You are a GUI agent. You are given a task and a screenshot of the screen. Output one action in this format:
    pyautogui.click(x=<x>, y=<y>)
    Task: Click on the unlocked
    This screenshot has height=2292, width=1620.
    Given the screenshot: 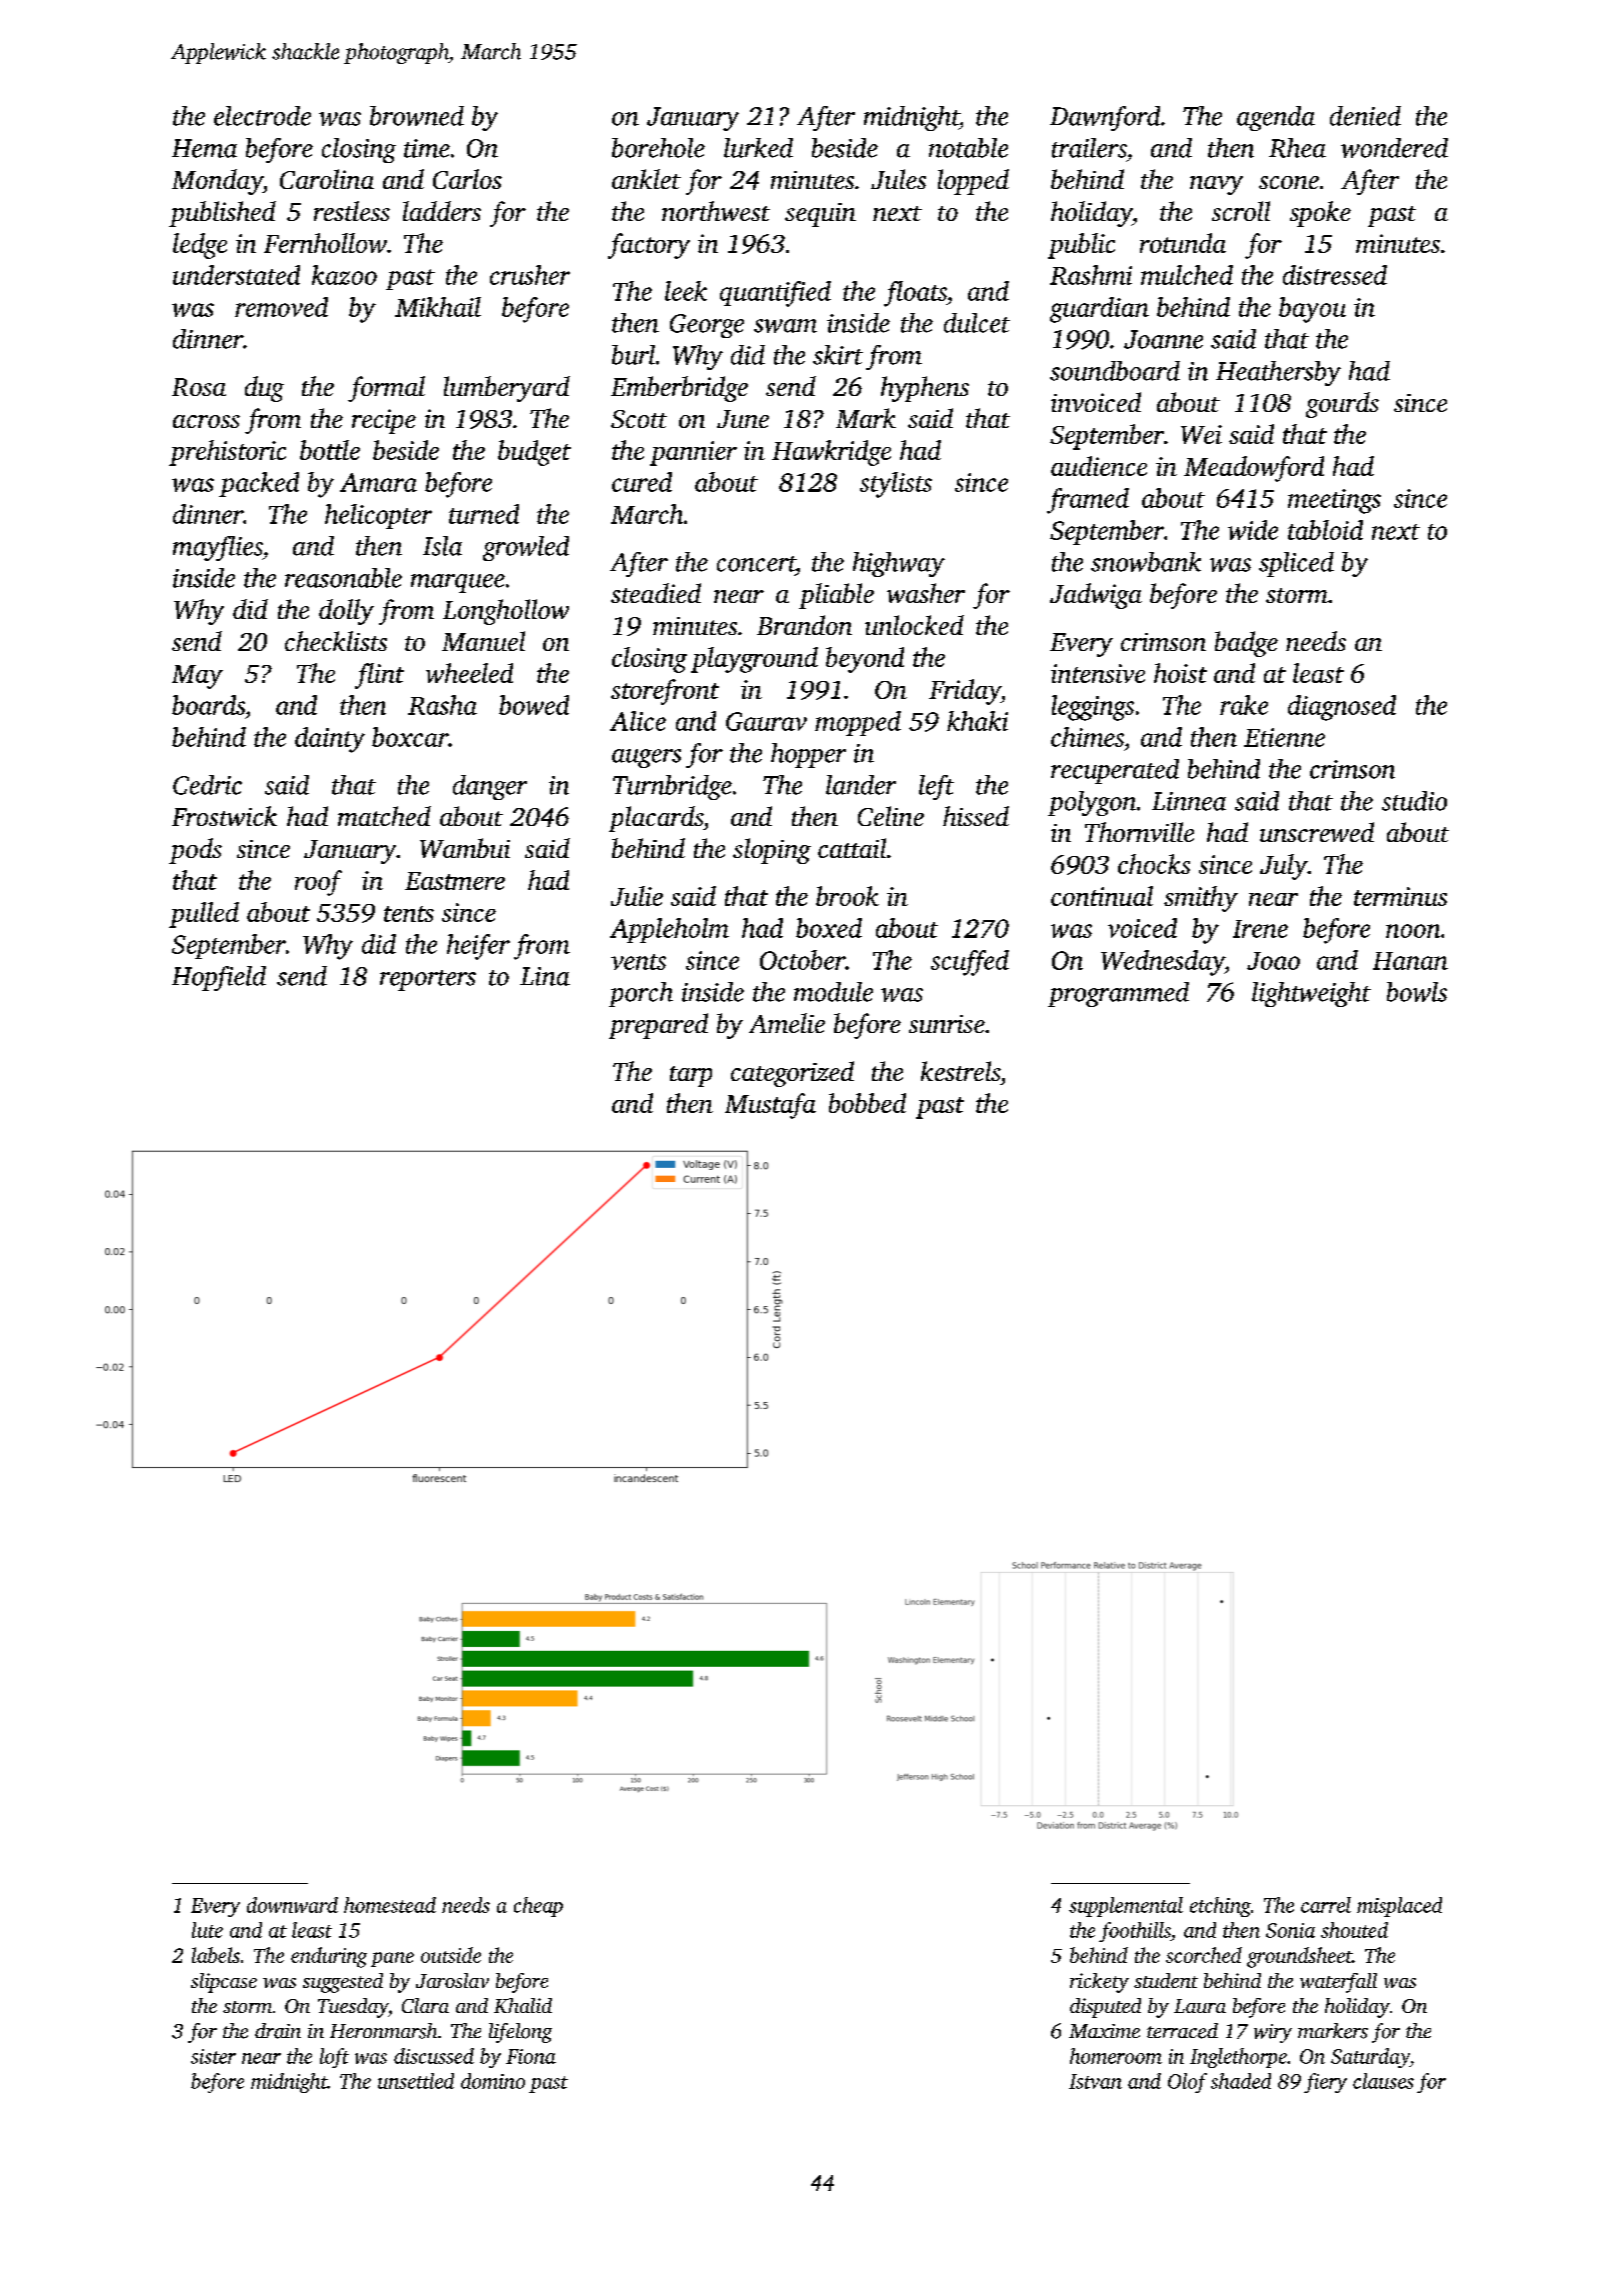 What is the action you would take?
    pyautogui.click(x=914, y=625)
